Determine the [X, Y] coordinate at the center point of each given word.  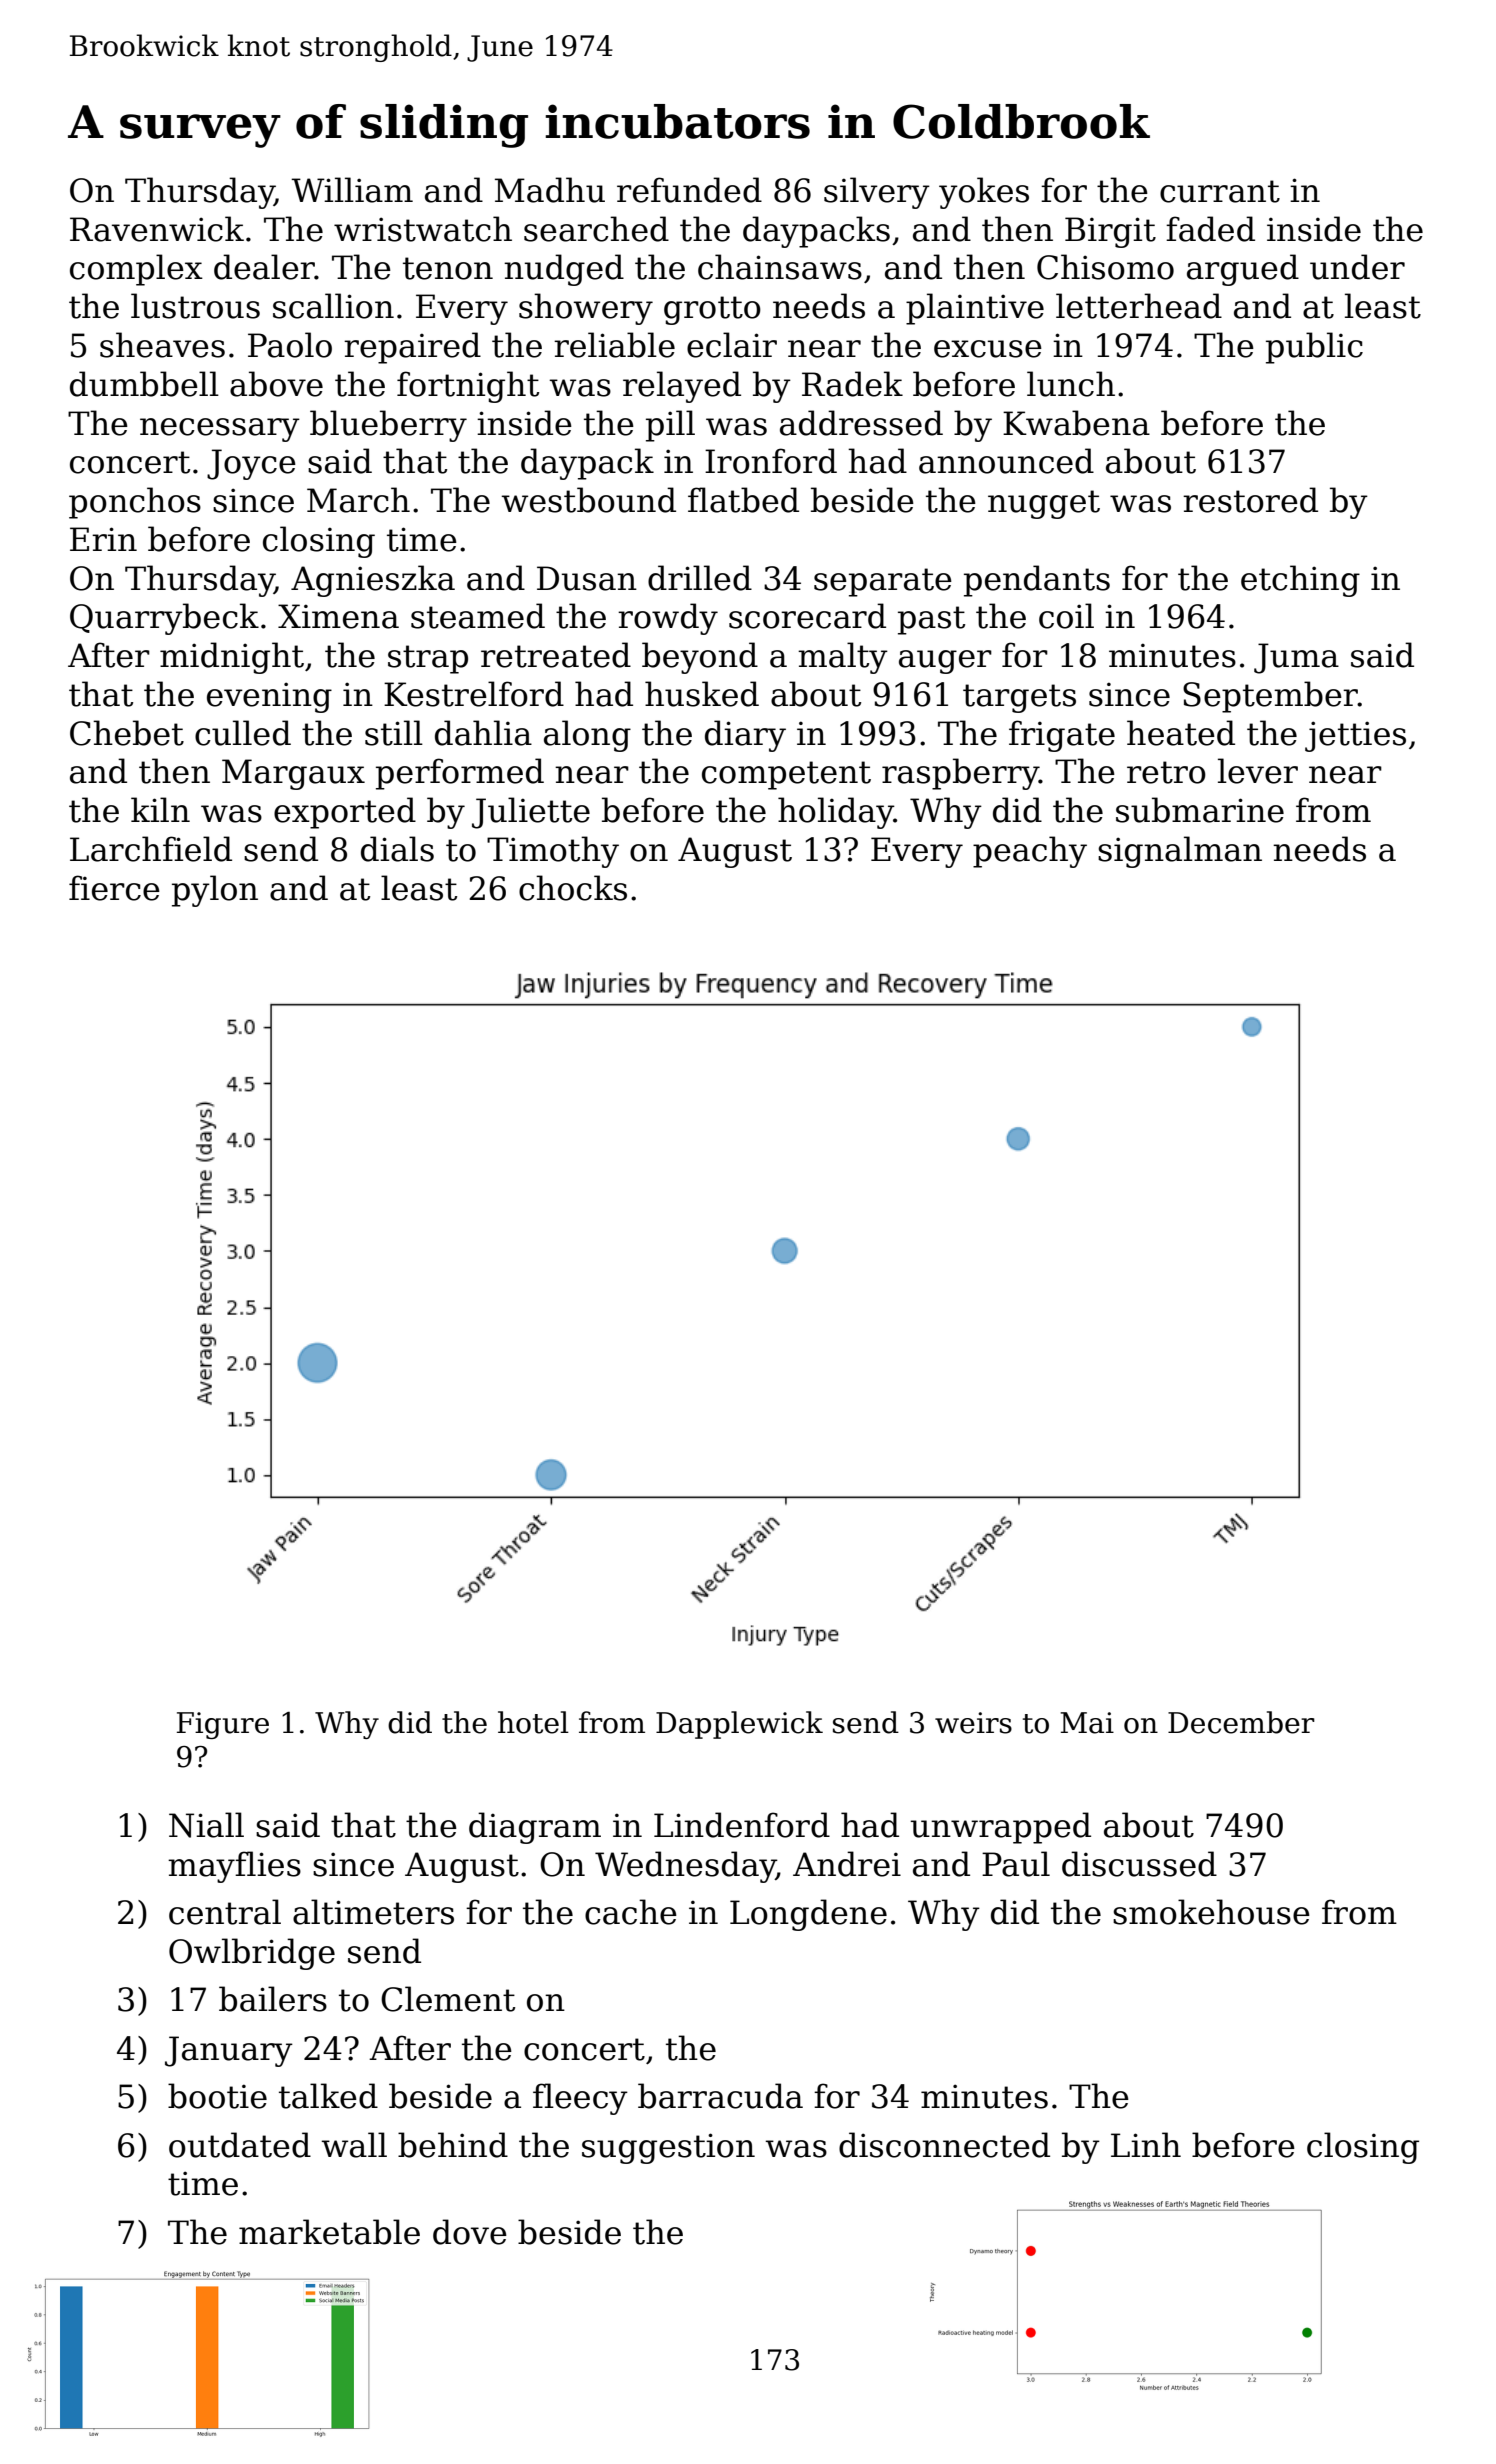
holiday [836, 813]
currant [1220, 191]
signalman [1180, 852]
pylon [215, 891]
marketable [329, 2232]
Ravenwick [157, 229]
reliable [614, 345]
